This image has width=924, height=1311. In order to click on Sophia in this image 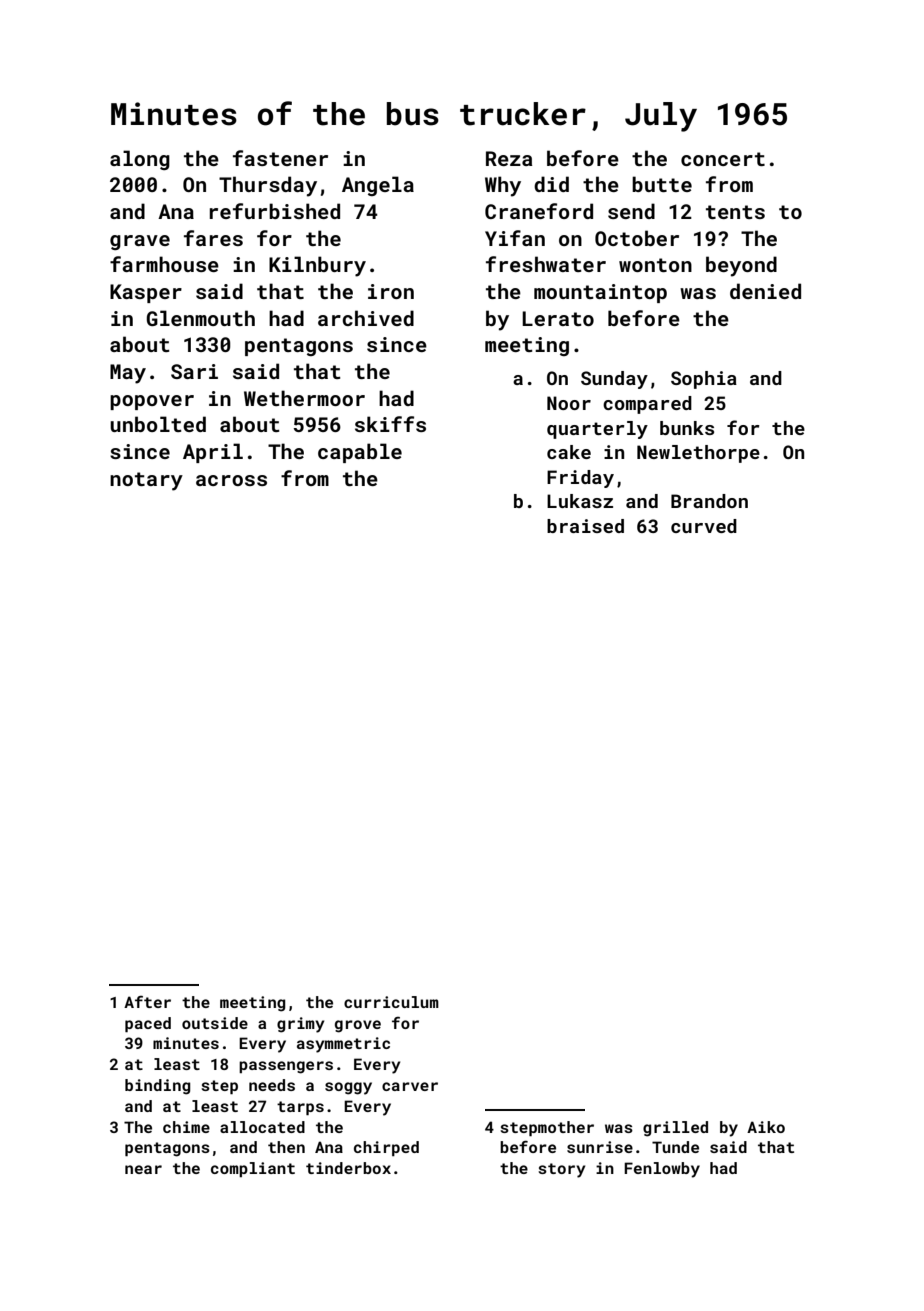, I will do `click(704, 380)`.
